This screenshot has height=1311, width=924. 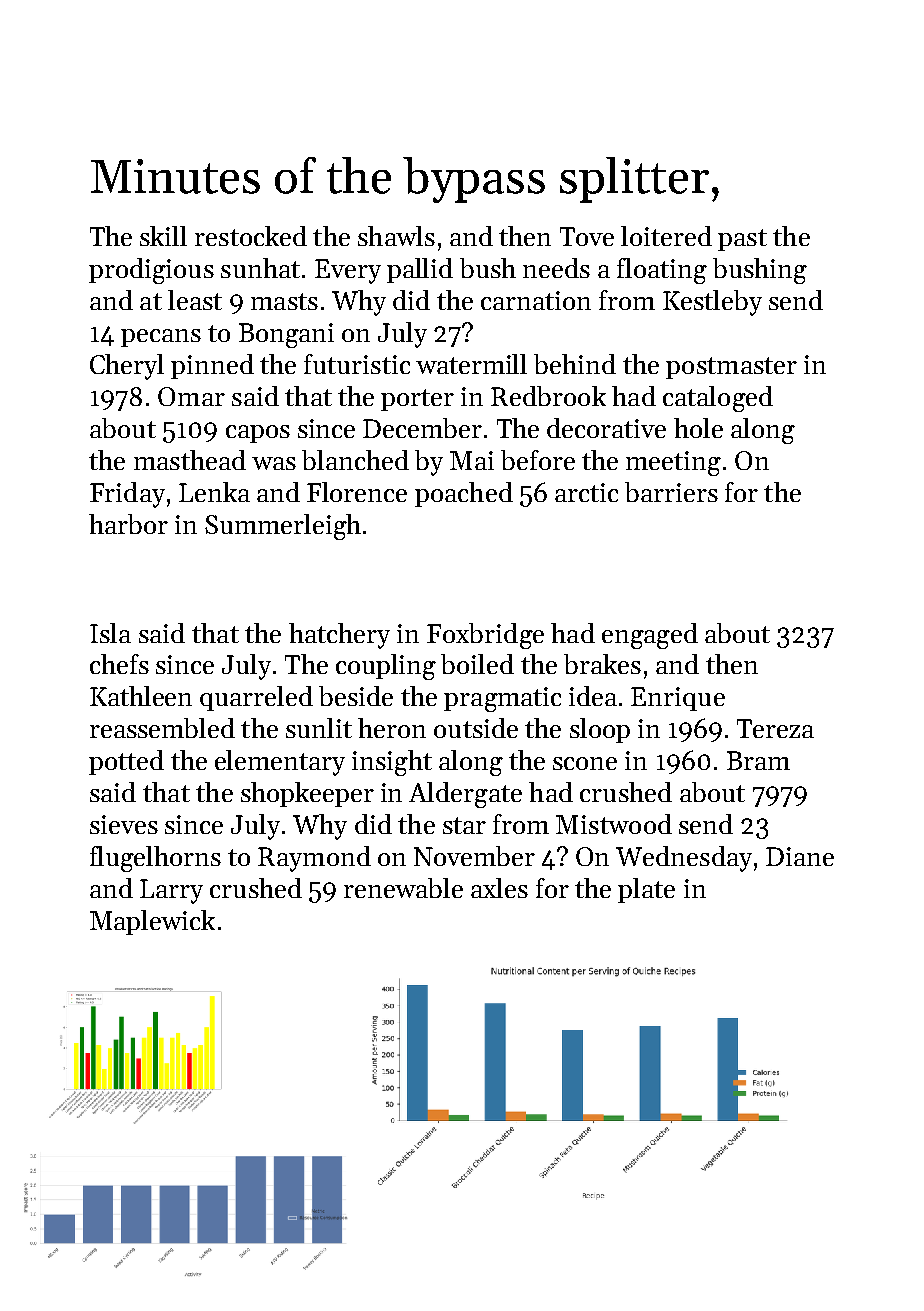 I want to click on Isla, so click(x=110, y=633).
